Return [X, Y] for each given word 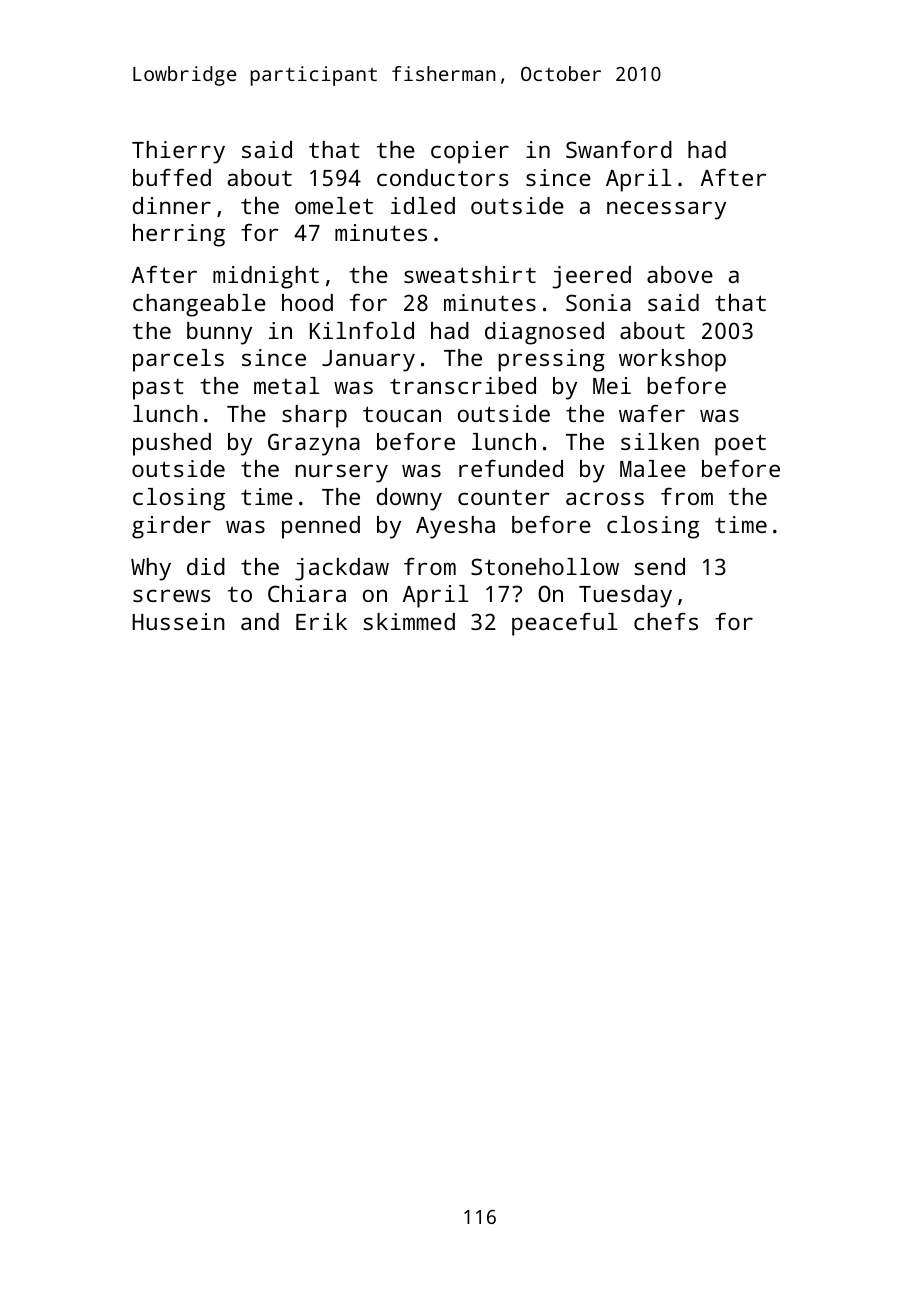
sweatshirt [470, 274]
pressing [551, 360]
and [260, 621]
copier [470, 152]
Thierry [178, 152]
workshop [672, 360]
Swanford [619, 149]
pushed [172, 444]
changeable [199, 305]
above [680, 274]
